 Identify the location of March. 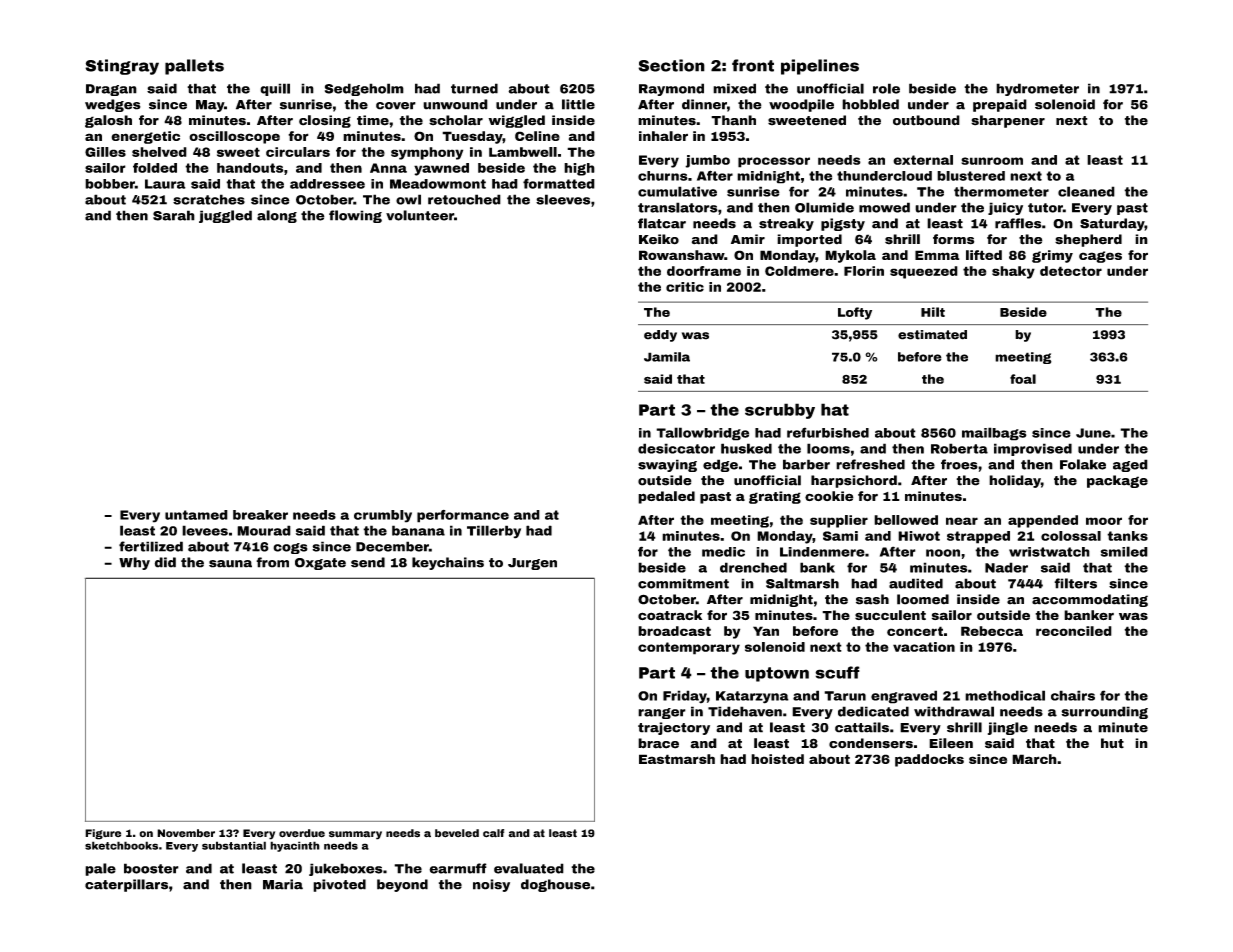
(1034, 759).
